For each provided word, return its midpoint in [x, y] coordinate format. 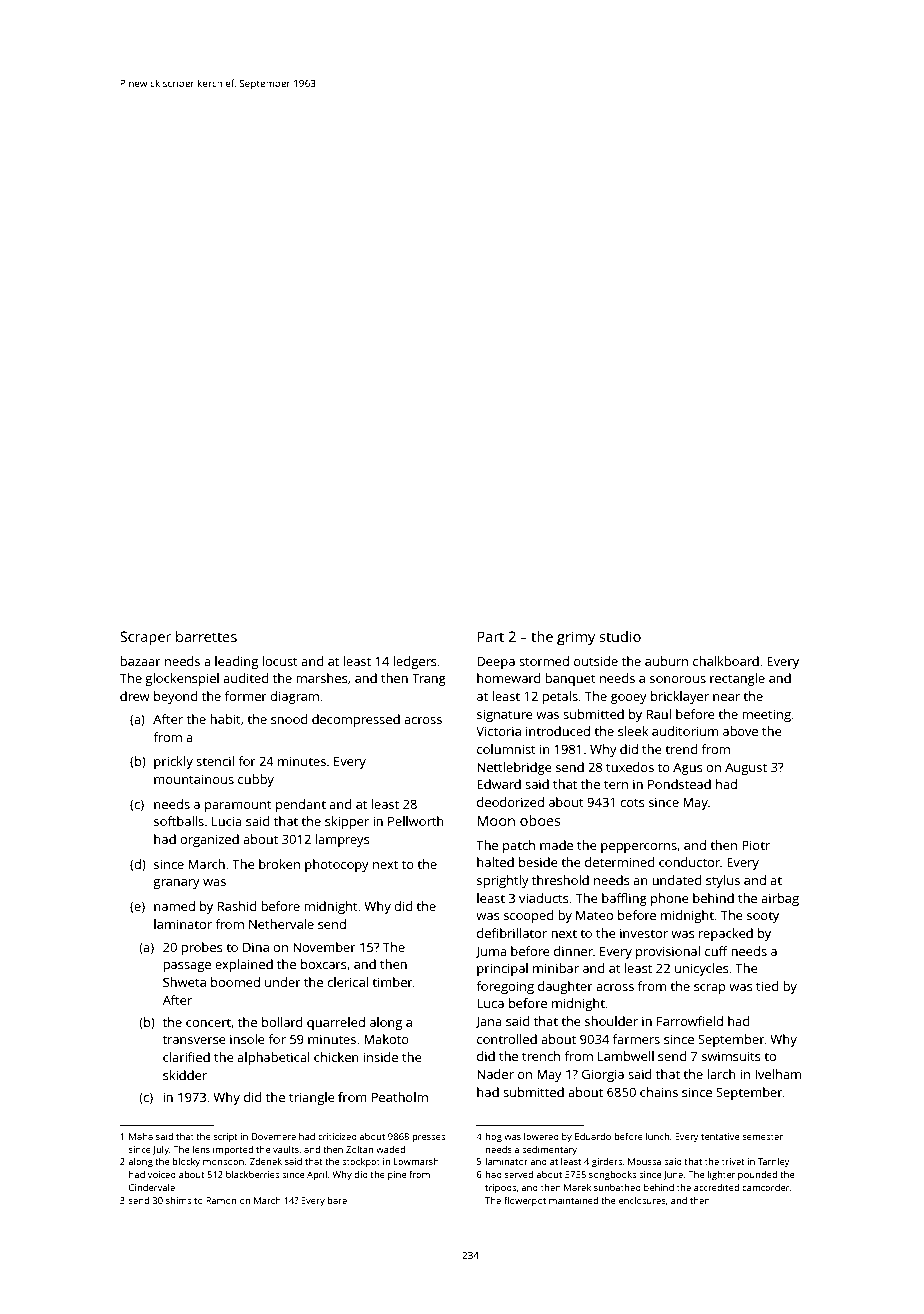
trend [681, 749]
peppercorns [639, 848]
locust [280, 661]
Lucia [226, 821]
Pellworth [416, 821]
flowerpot [525, 1201]
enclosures [642, 1200]
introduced [558, 731]
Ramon [221, 1200]
